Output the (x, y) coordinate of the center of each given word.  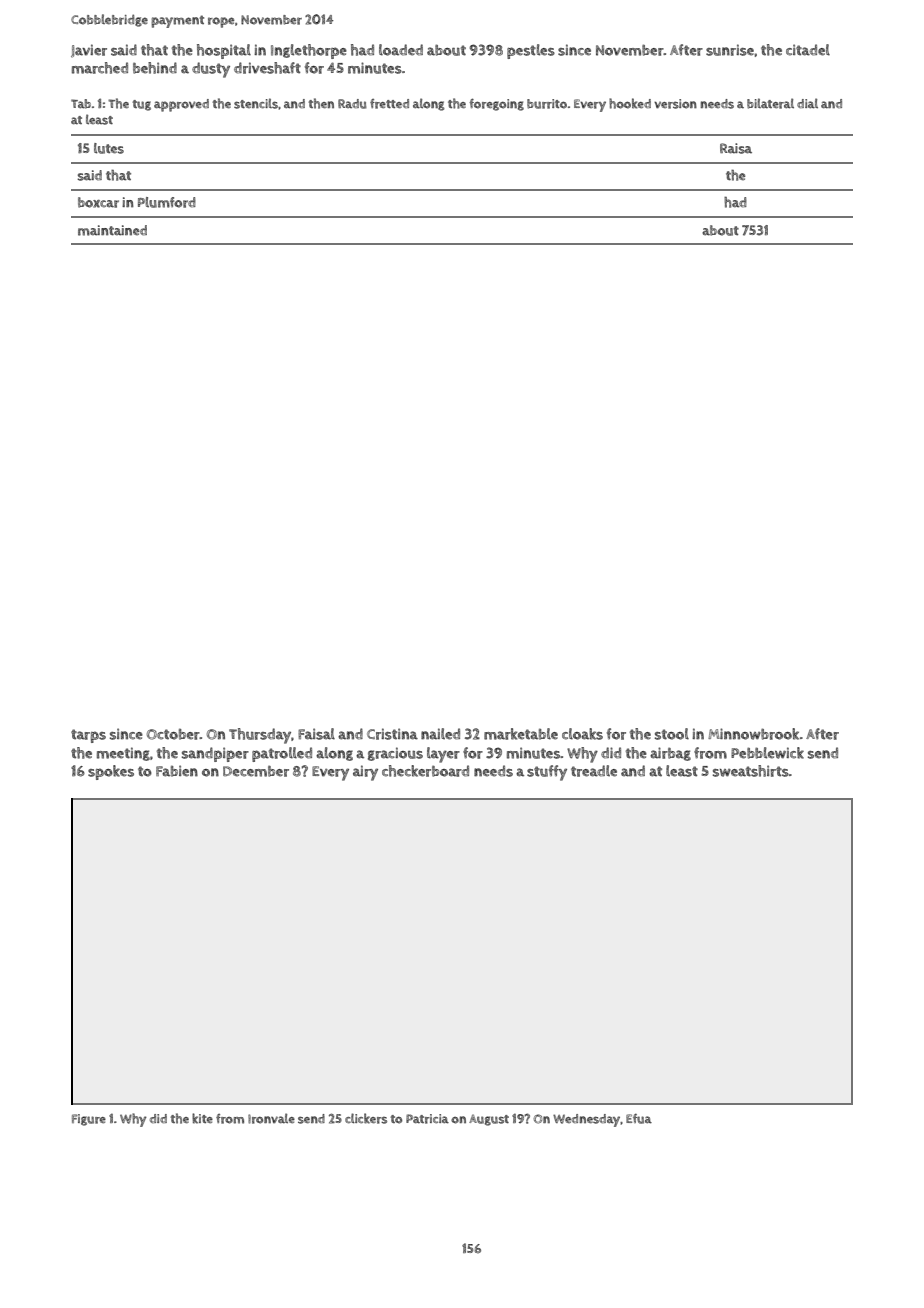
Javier (89, 50)
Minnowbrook (753, 734)
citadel (808, 50)
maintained (112, 230)
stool (672, 734)
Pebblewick (767, 753)
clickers (366, 1118)
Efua (639, 1119)
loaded (401, 50)
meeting (123, 754)
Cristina (392, 734)
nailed (440, 734)
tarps (88, 736)
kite (202, 1118)
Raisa (736, 148)
